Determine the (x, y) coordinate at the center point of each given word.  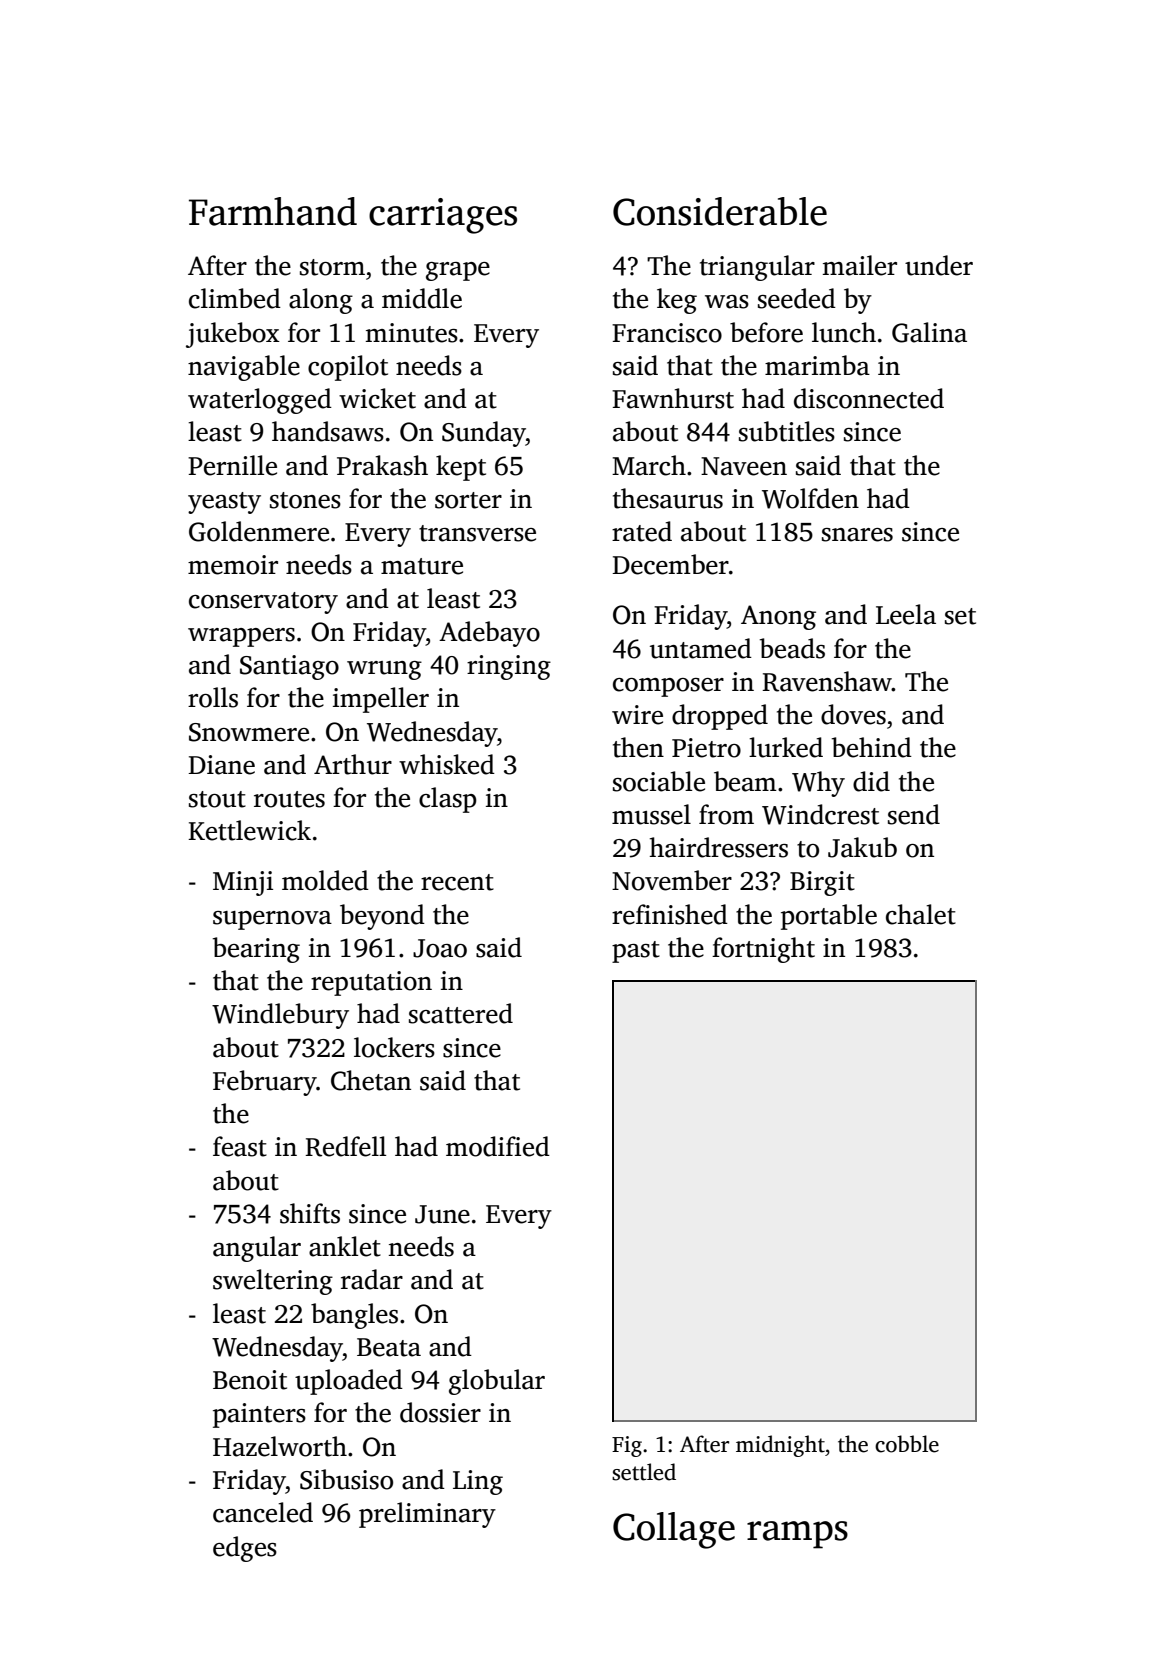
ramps (797, 1535)
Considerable (720, 211)
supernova (272, 920)
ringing (509, 667)
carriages (443, 216)
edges (245, 1549)
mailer (860, 265)
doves (853, 714)
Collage (674, 1530)
